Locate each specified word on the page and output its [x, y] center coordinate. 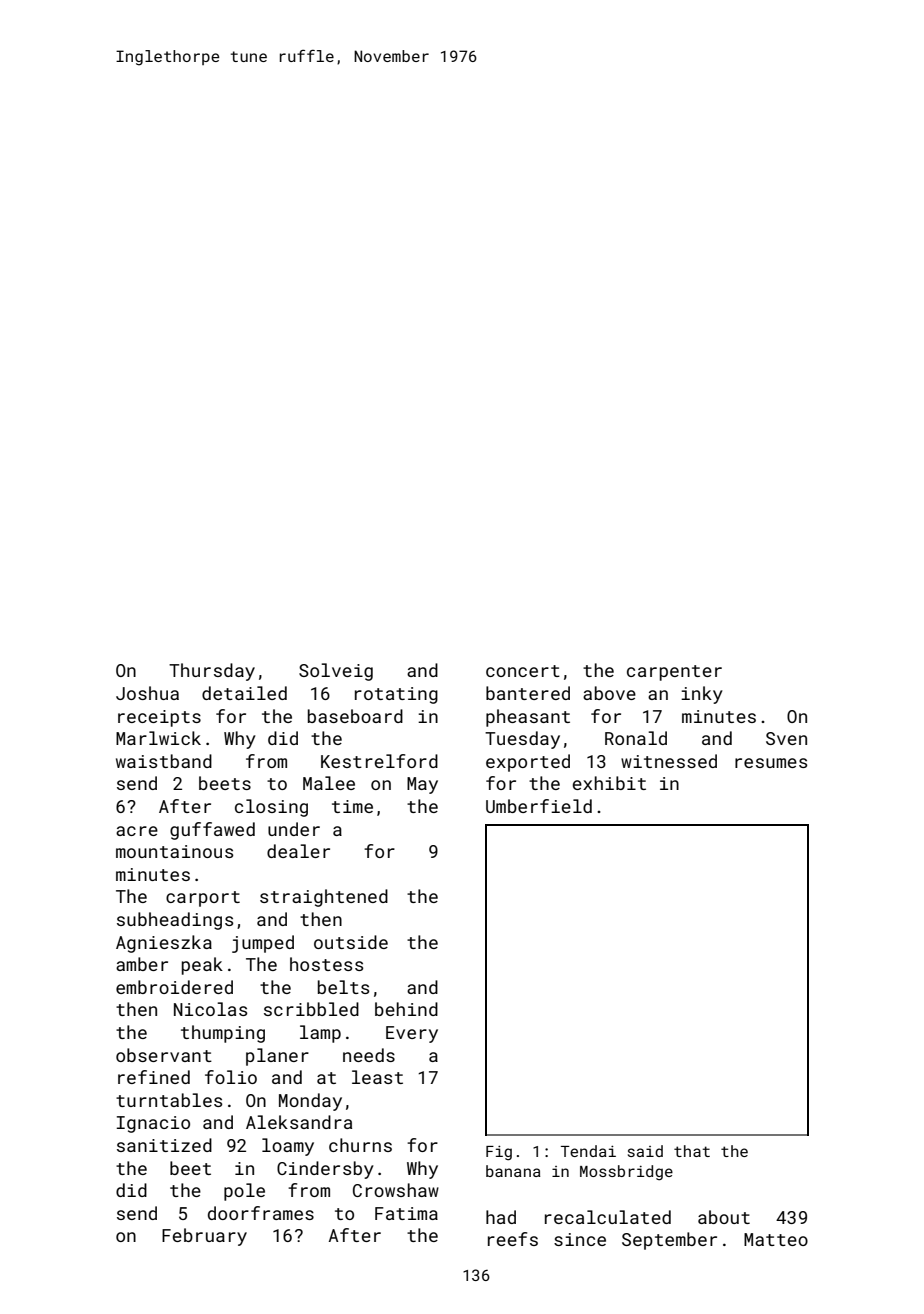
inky [702, 695]
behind [406, 1009]
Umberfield [539, 806]
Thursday [212, 672]
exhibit [609, 783]
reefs [513, 1239]
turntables [169, 1100]
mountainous [174, 851]
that [692, 1151]
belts [343, 987]
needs [369, 1055]
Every [412, 1034]
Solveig [336, 672]
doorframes [261, 1213]
